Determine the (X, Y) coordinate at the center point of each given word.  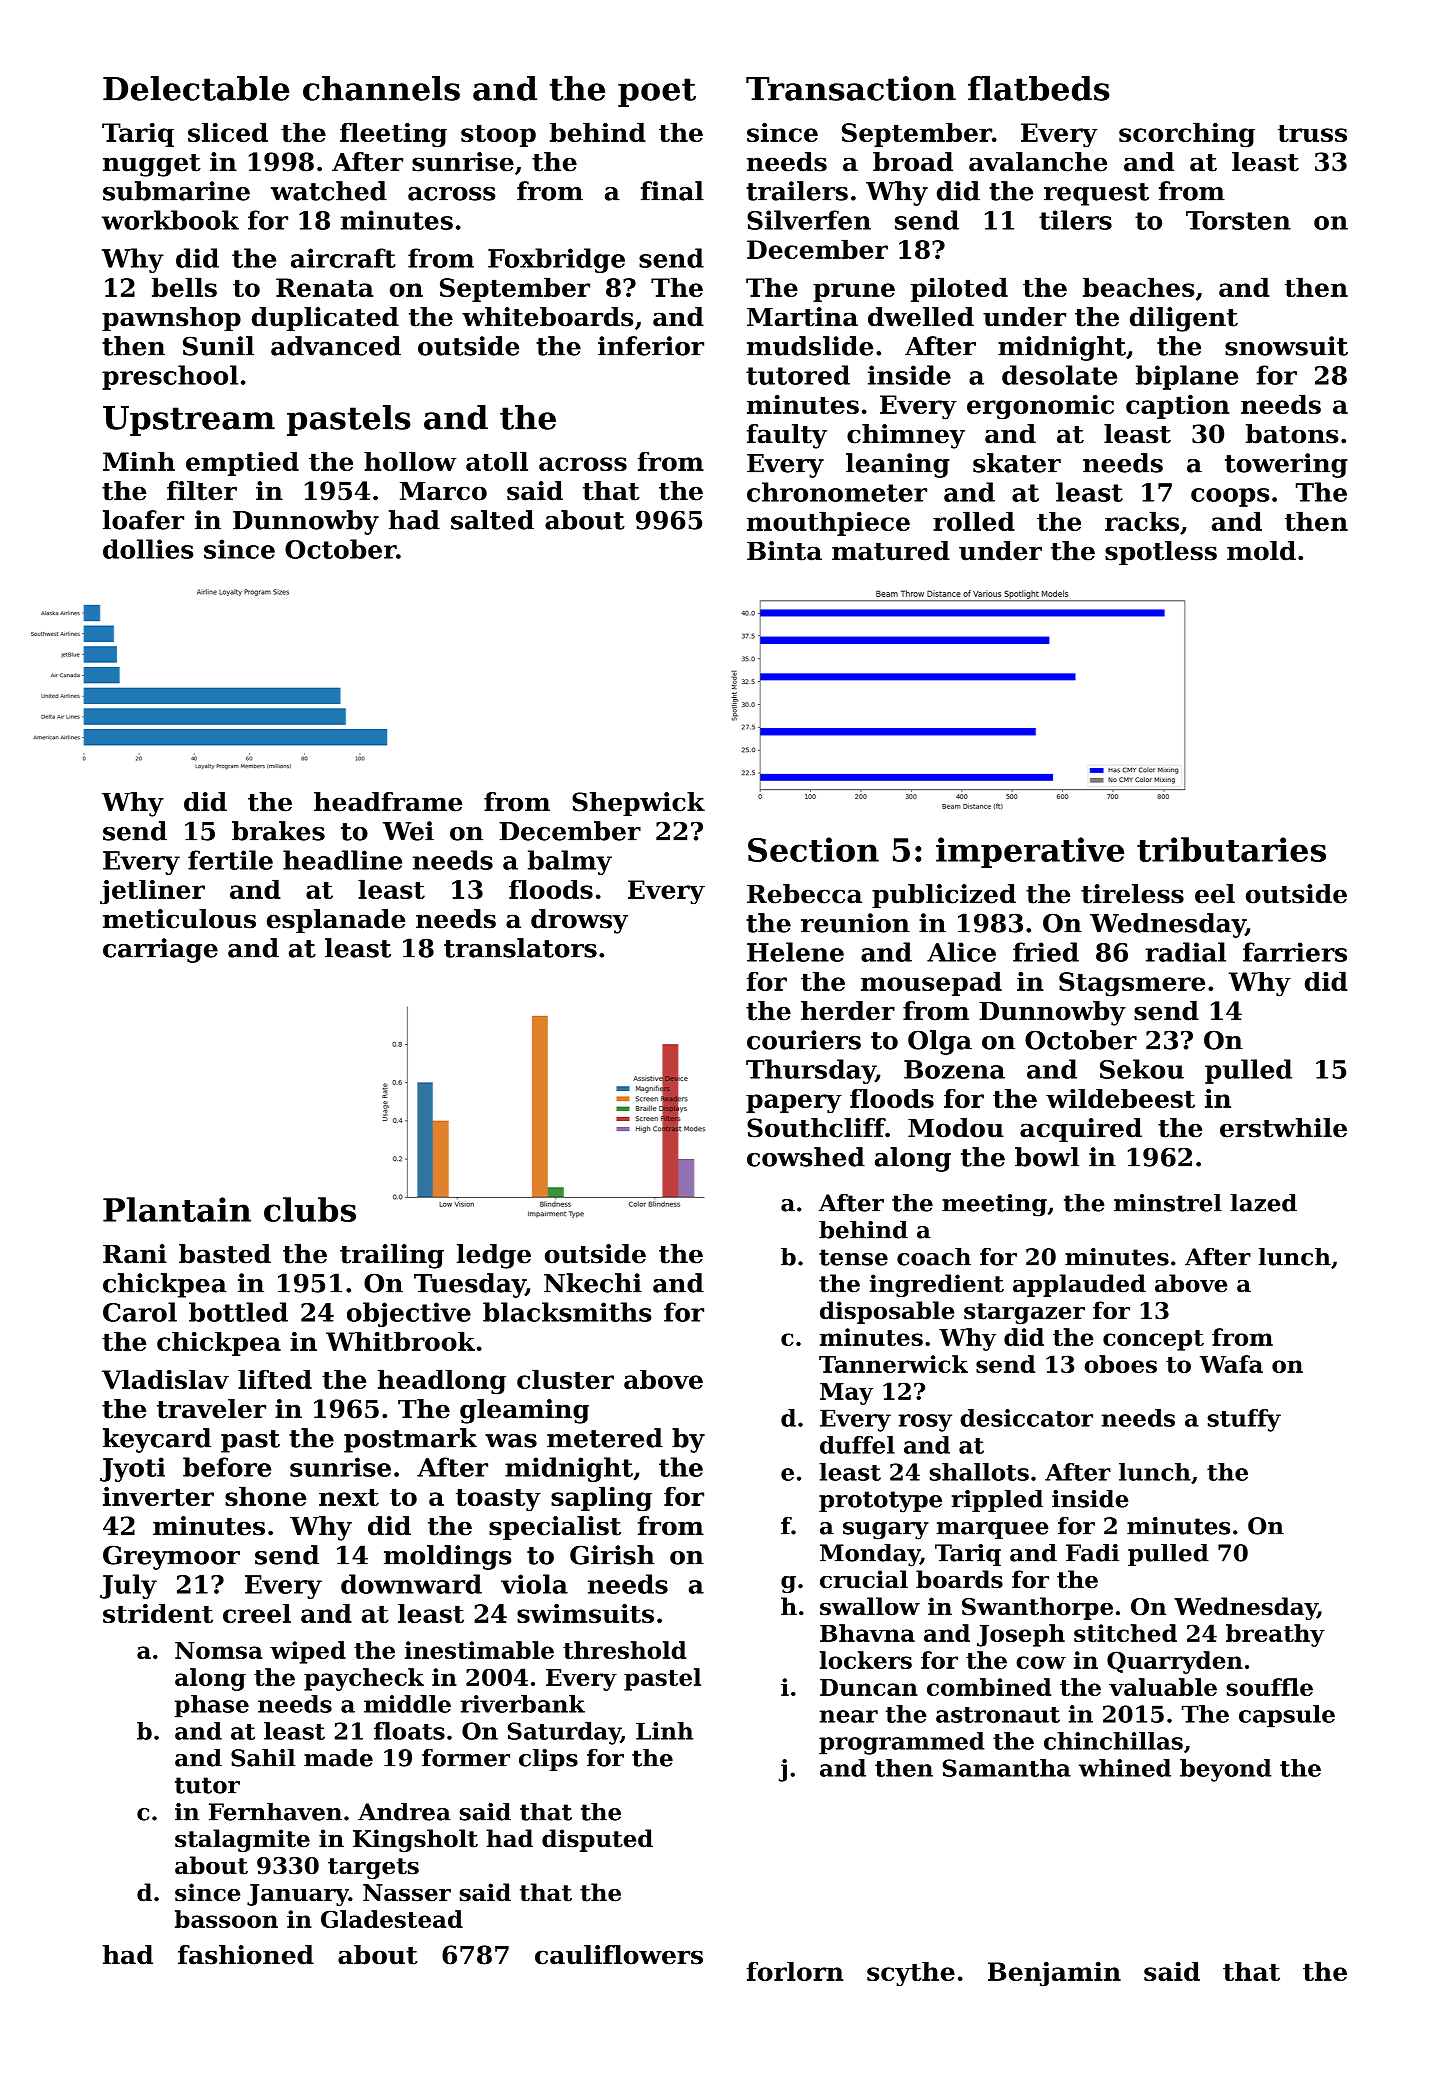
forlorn (795, 1971)
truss (1312, 133)
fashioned (246, 1955)
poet (657, 92)
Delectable (196, 88)
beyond (1226, 1770)
